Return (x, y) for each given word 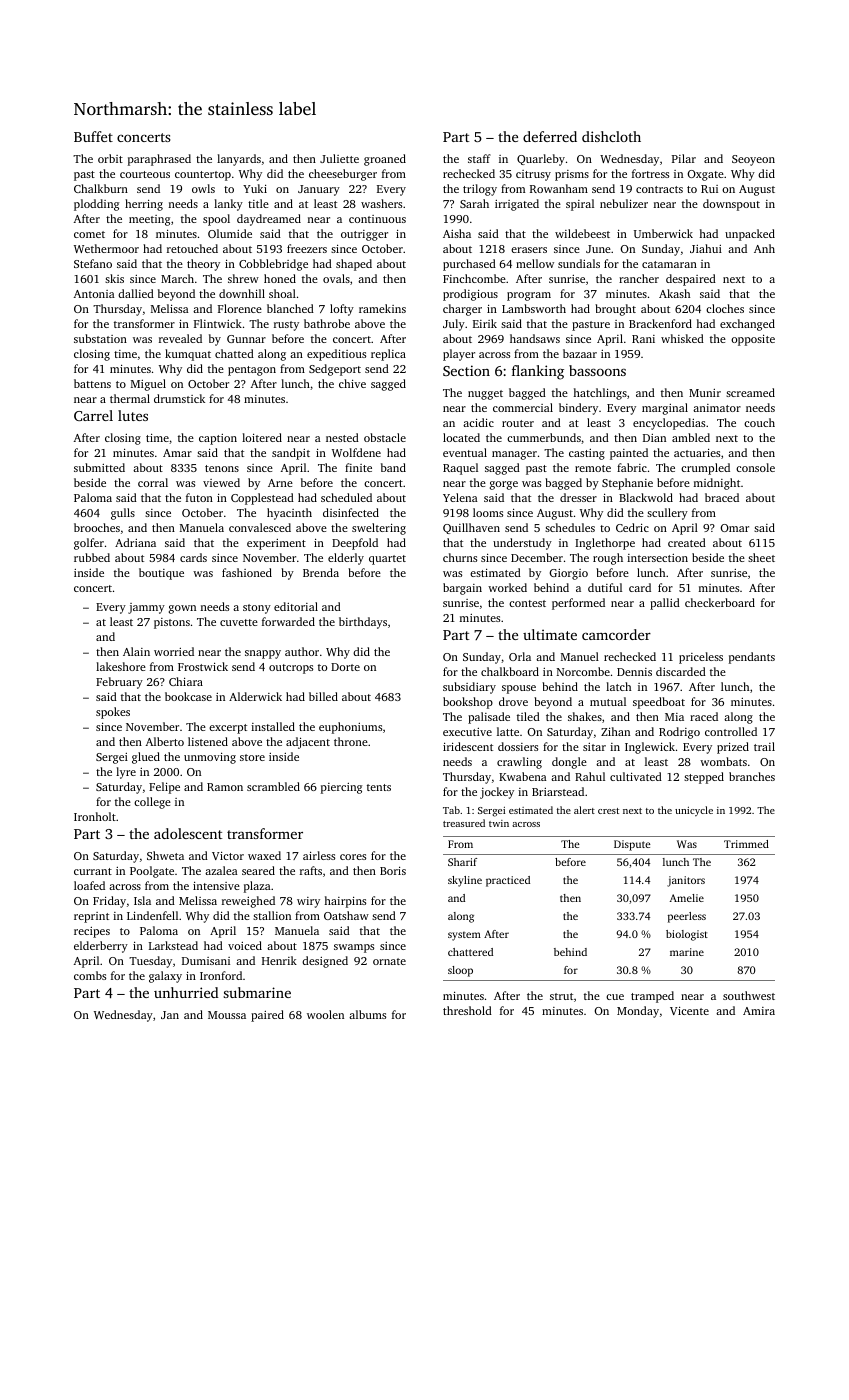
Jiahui (706, 248)
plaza (257, 887)
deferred (550, 136)
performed (578, 604)
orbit (110, 158)
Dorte (345, 667)
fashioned (247, 572)
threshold (467, 1010)
